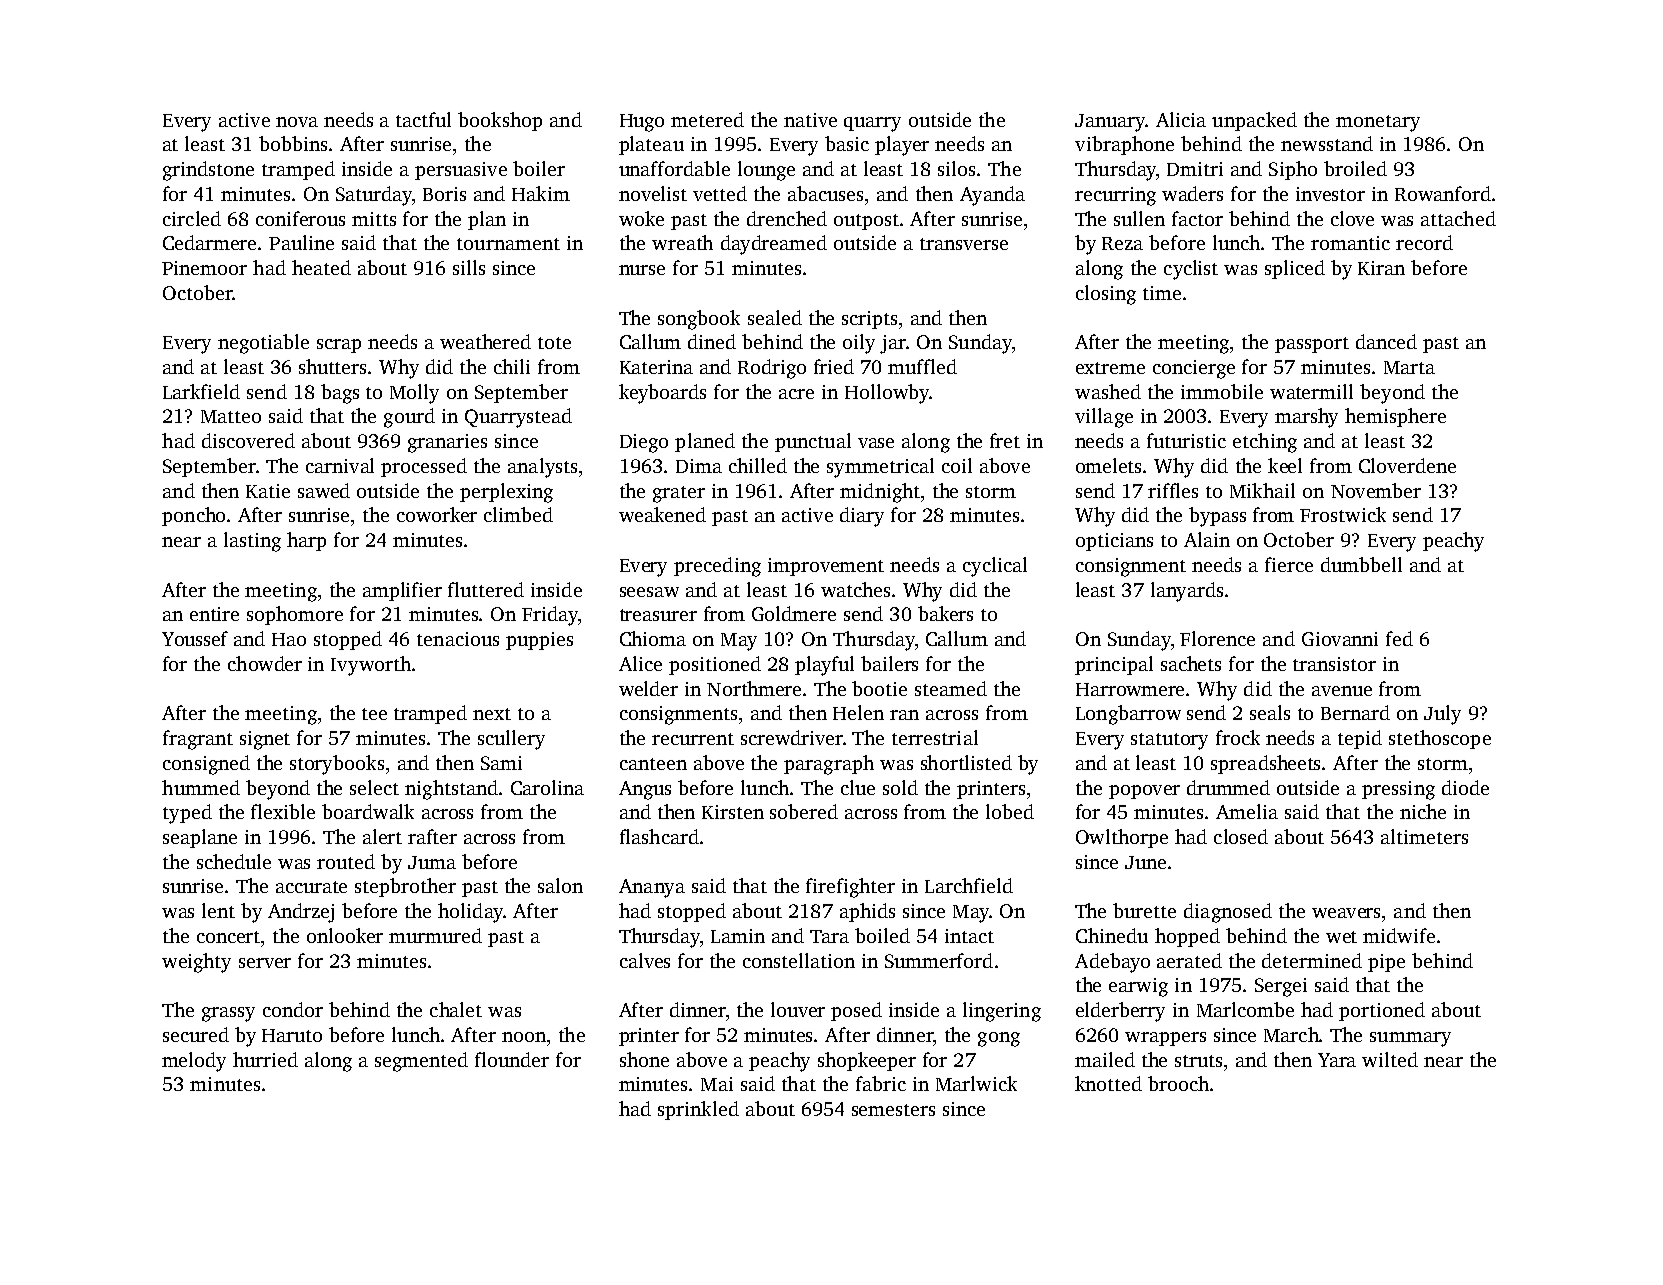  Describe the element at coordinates (893, 1110) in the screenshot. I see `semesters` at that location.
